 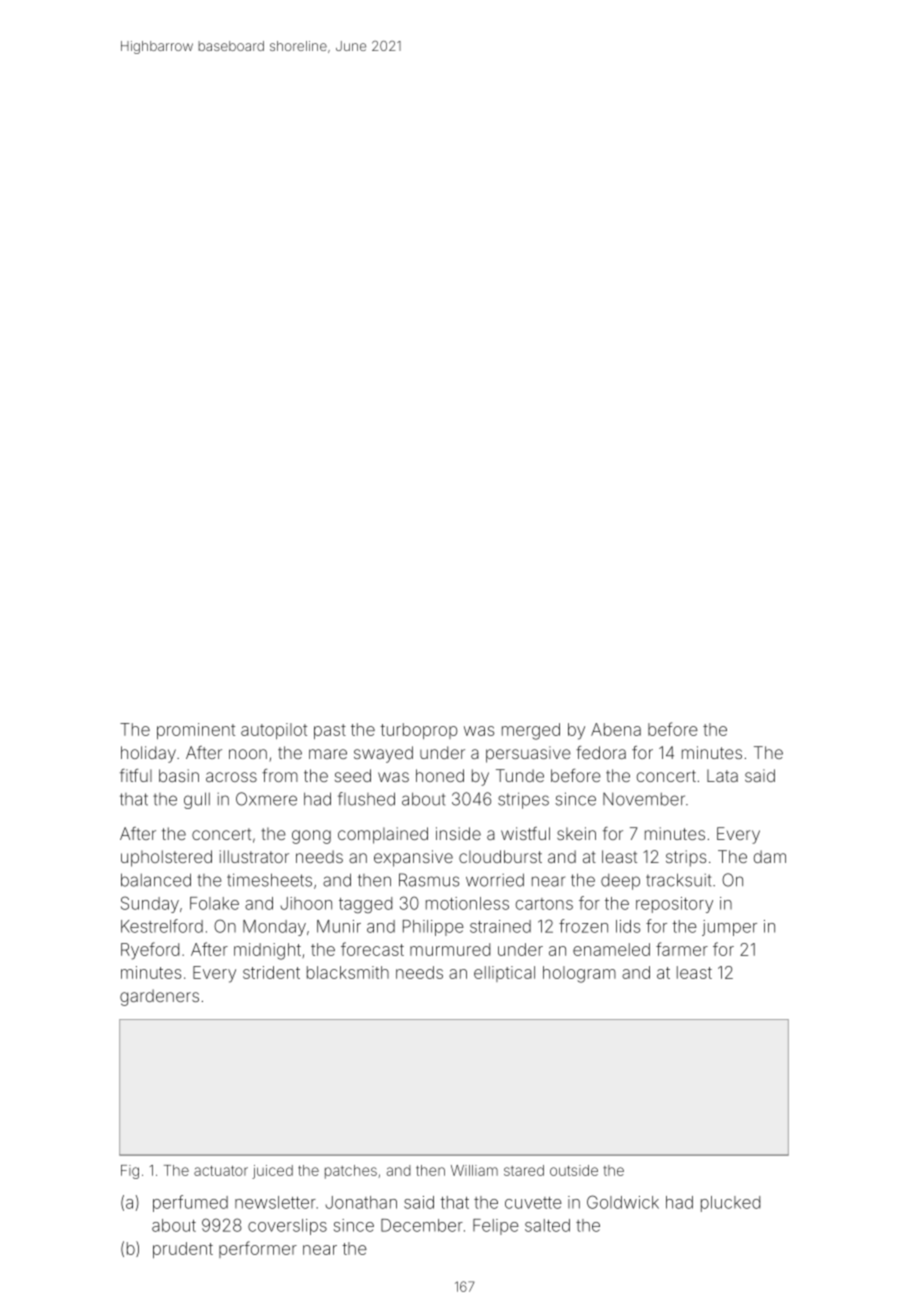 What do you see at coordinates (159, 997) in the screenshot?
I see `gardeners` at bounding box center [159, 997].
